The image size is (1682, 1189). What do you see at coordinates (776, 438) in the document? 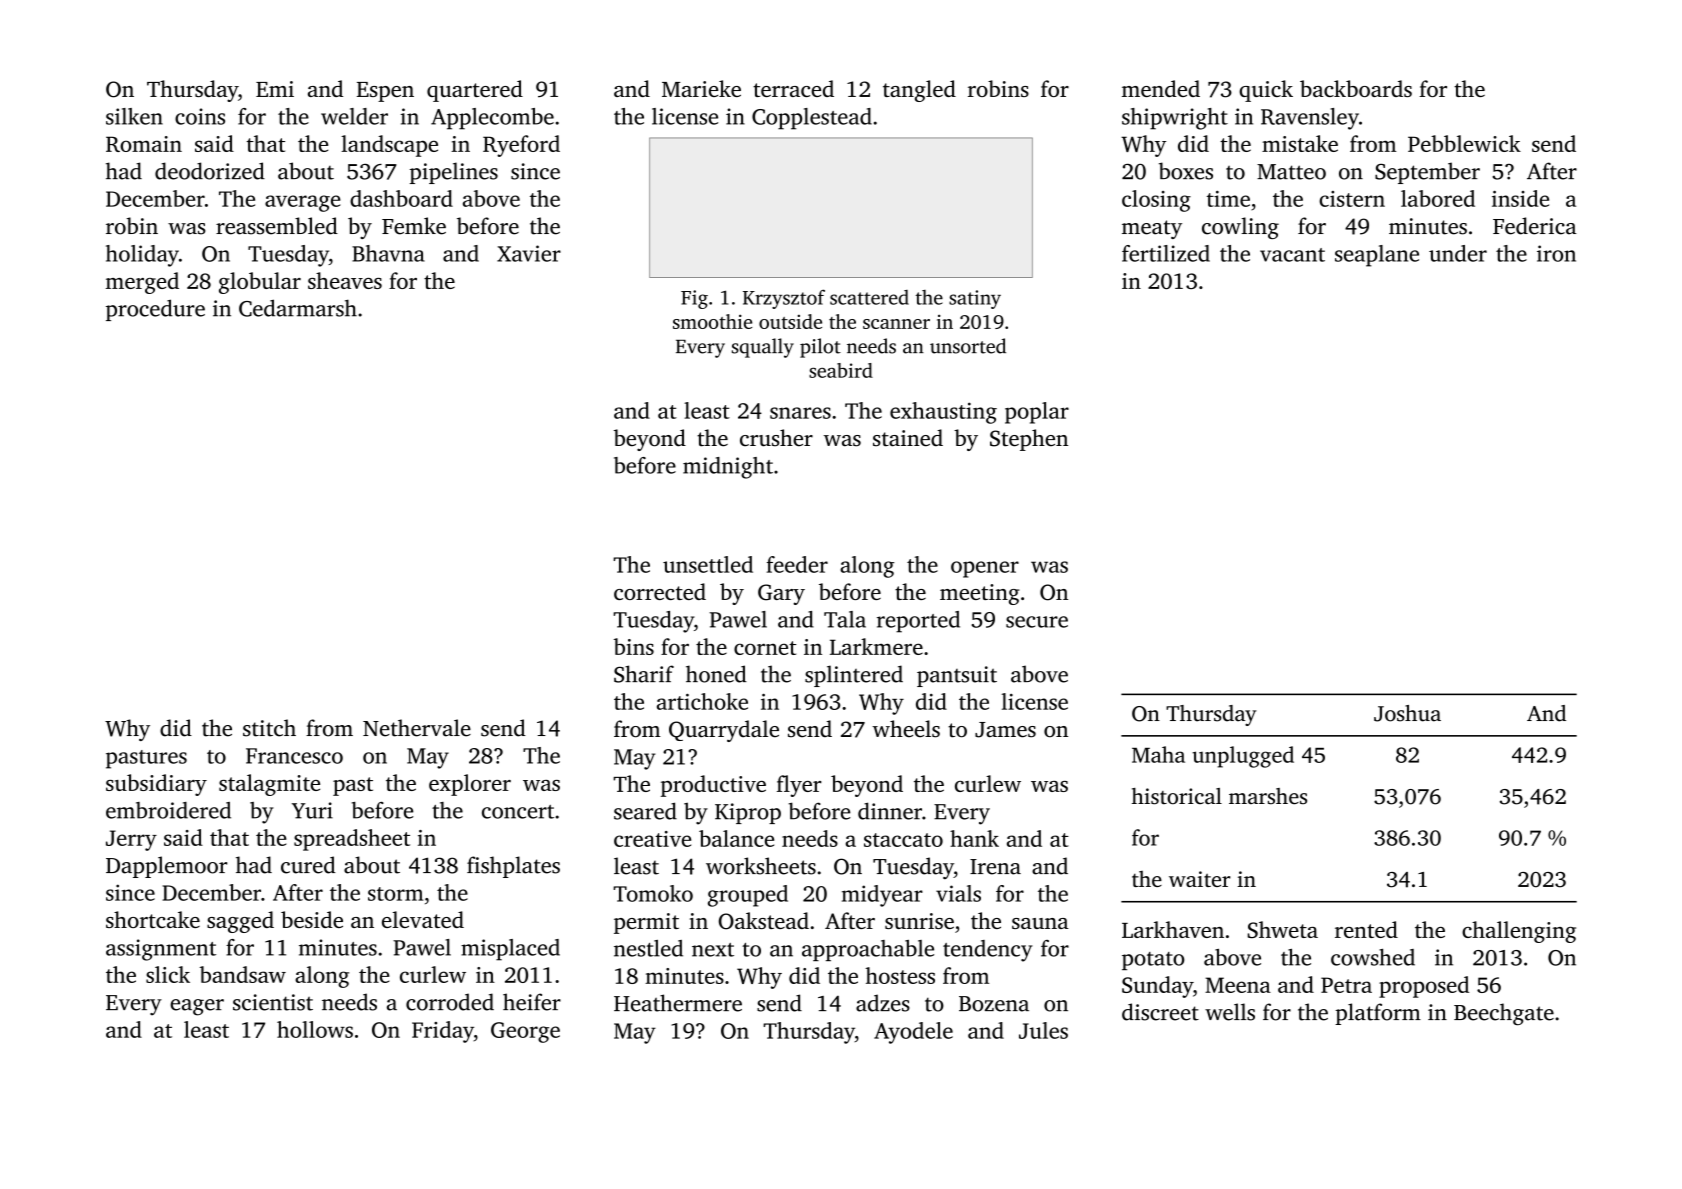
I see `crusher` at bounding box center [776, 438].
